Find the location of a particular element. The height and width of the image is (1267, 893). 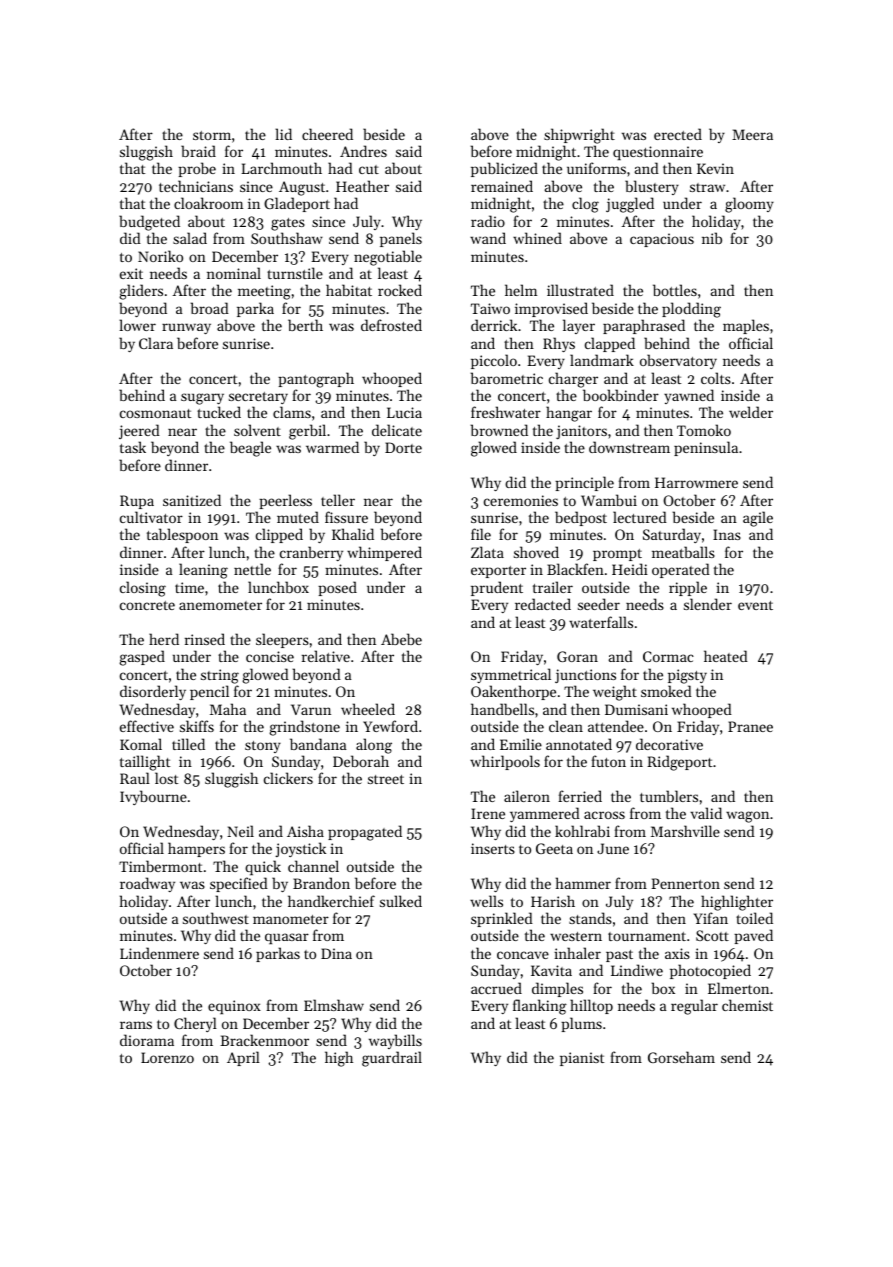

welder is located at coordinates (751, 412).
